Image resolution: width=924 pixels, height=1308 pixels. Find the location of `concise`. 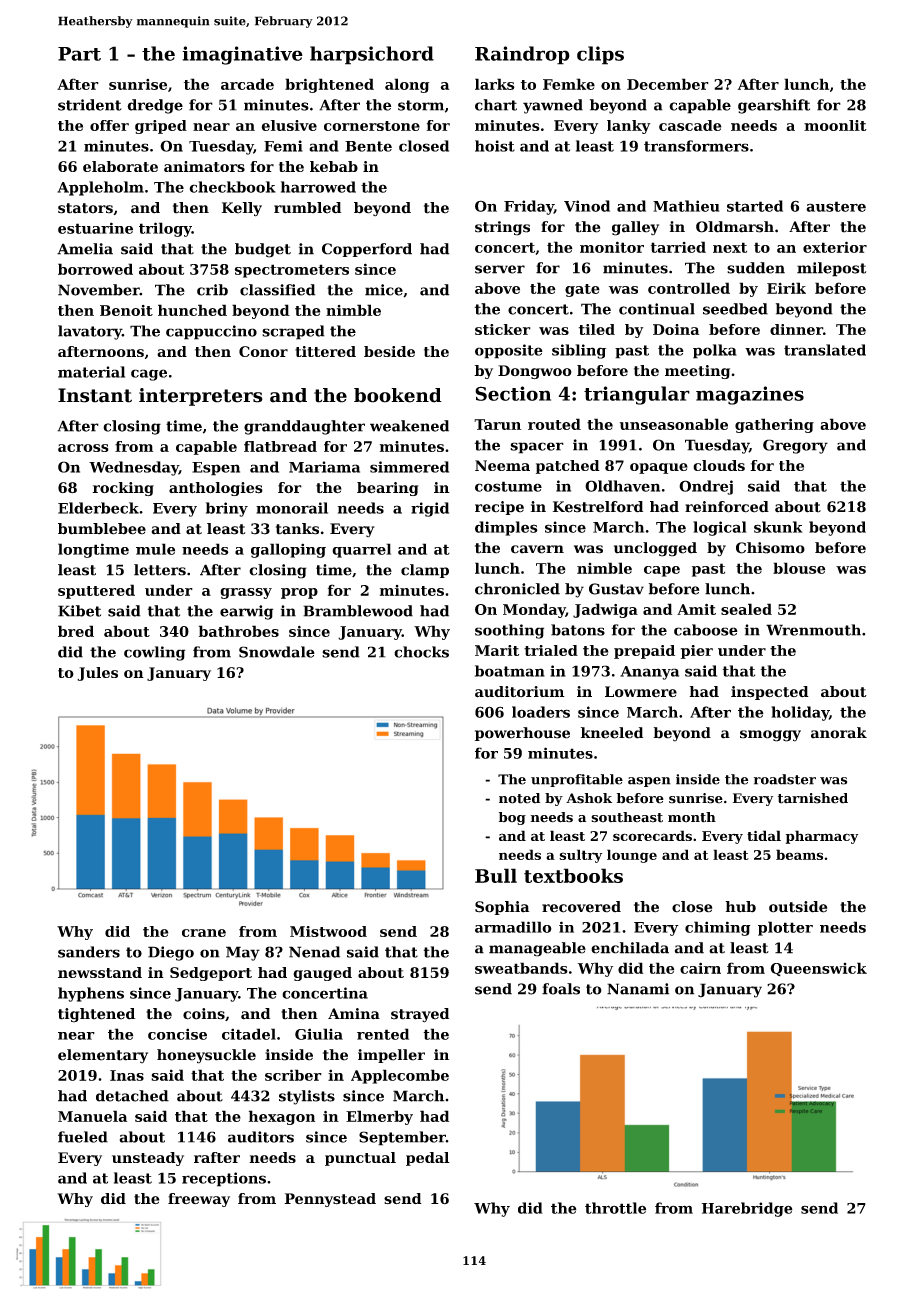

concise is located at coordinates (177, 1034).
